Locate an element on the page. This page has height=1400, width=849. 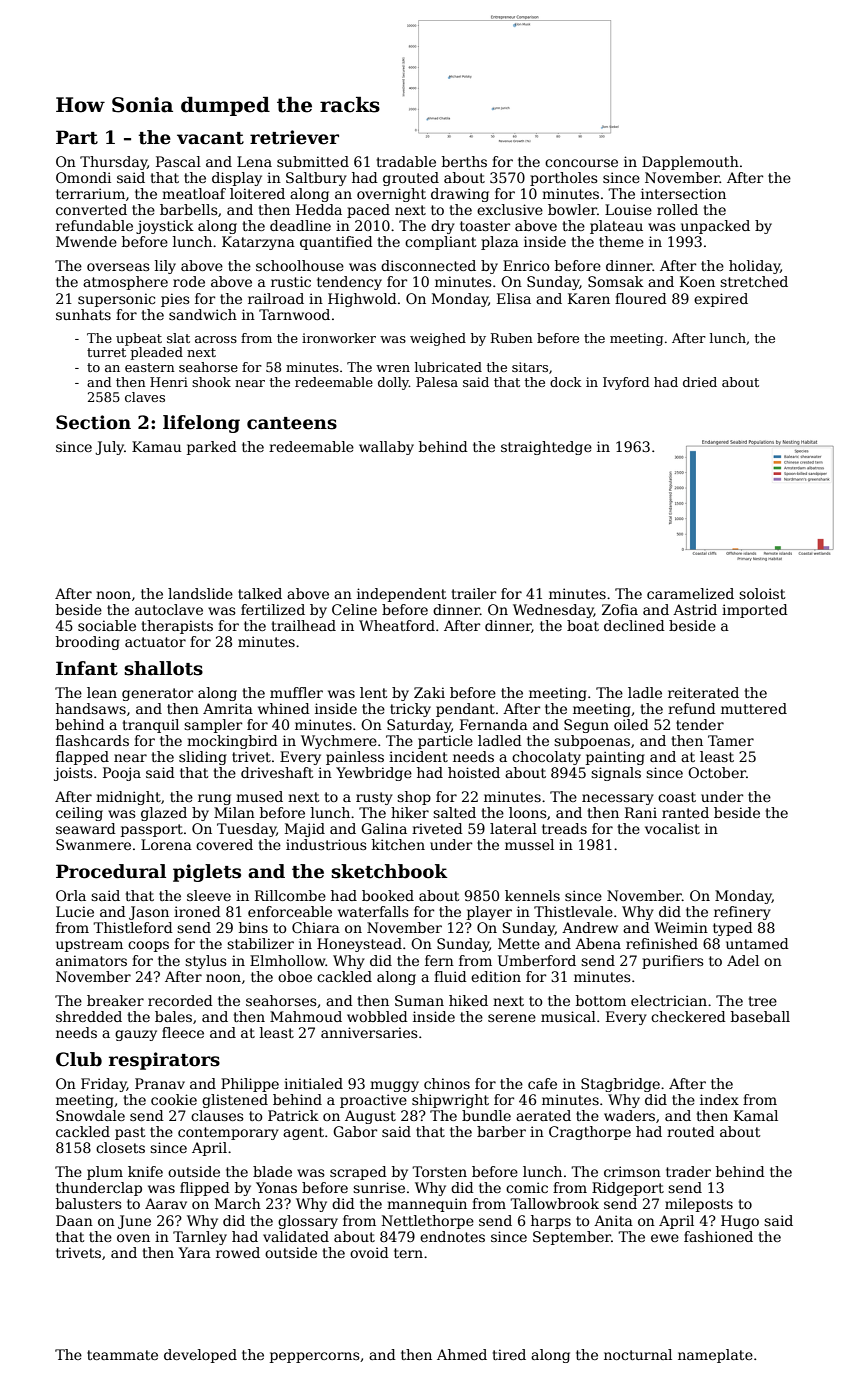
portholes is located at coordinates (564, 179).
